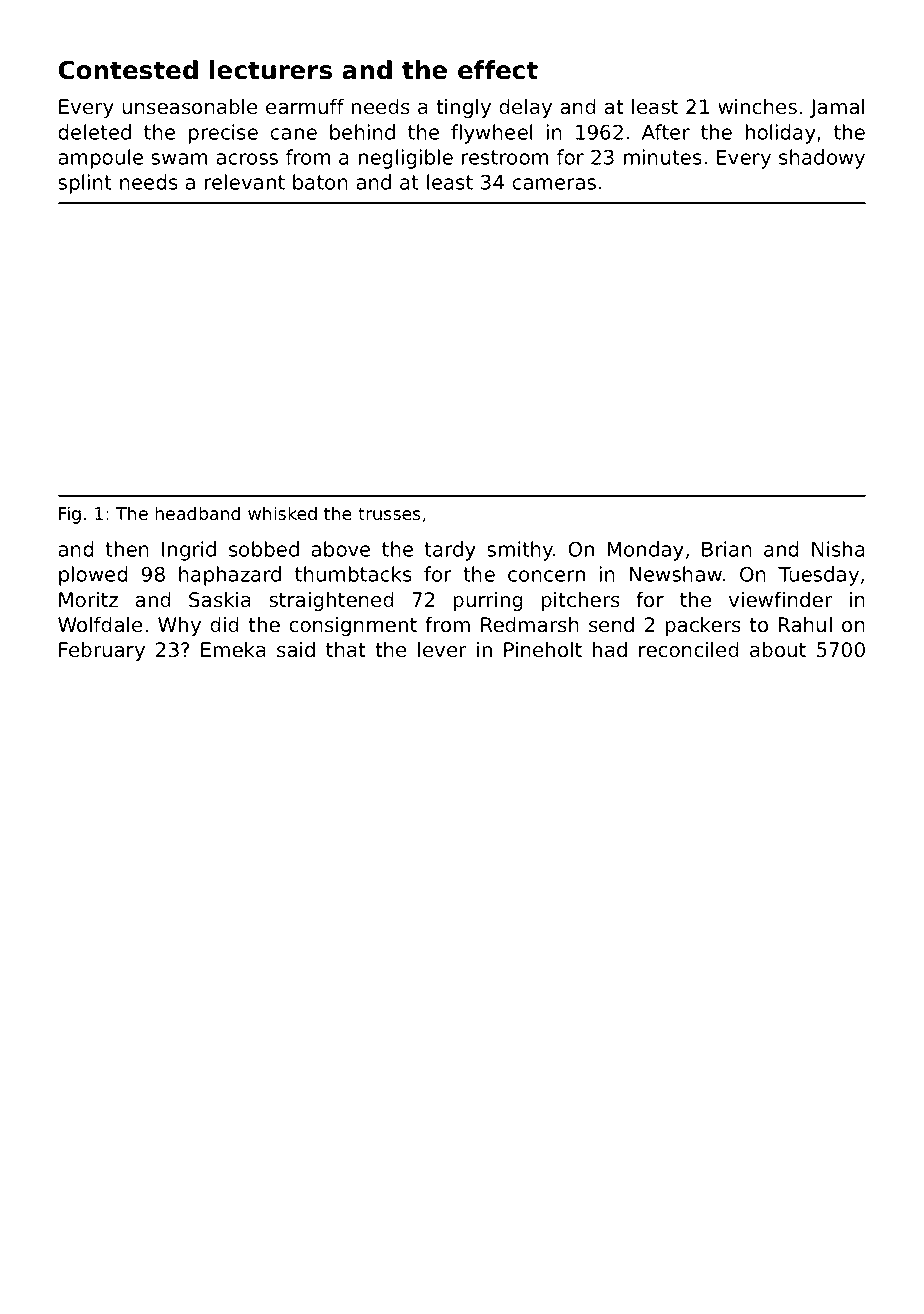  What do you see at coordinates (245, 182) in the document?
I see `relevant` at bounding box center [245, 182].
